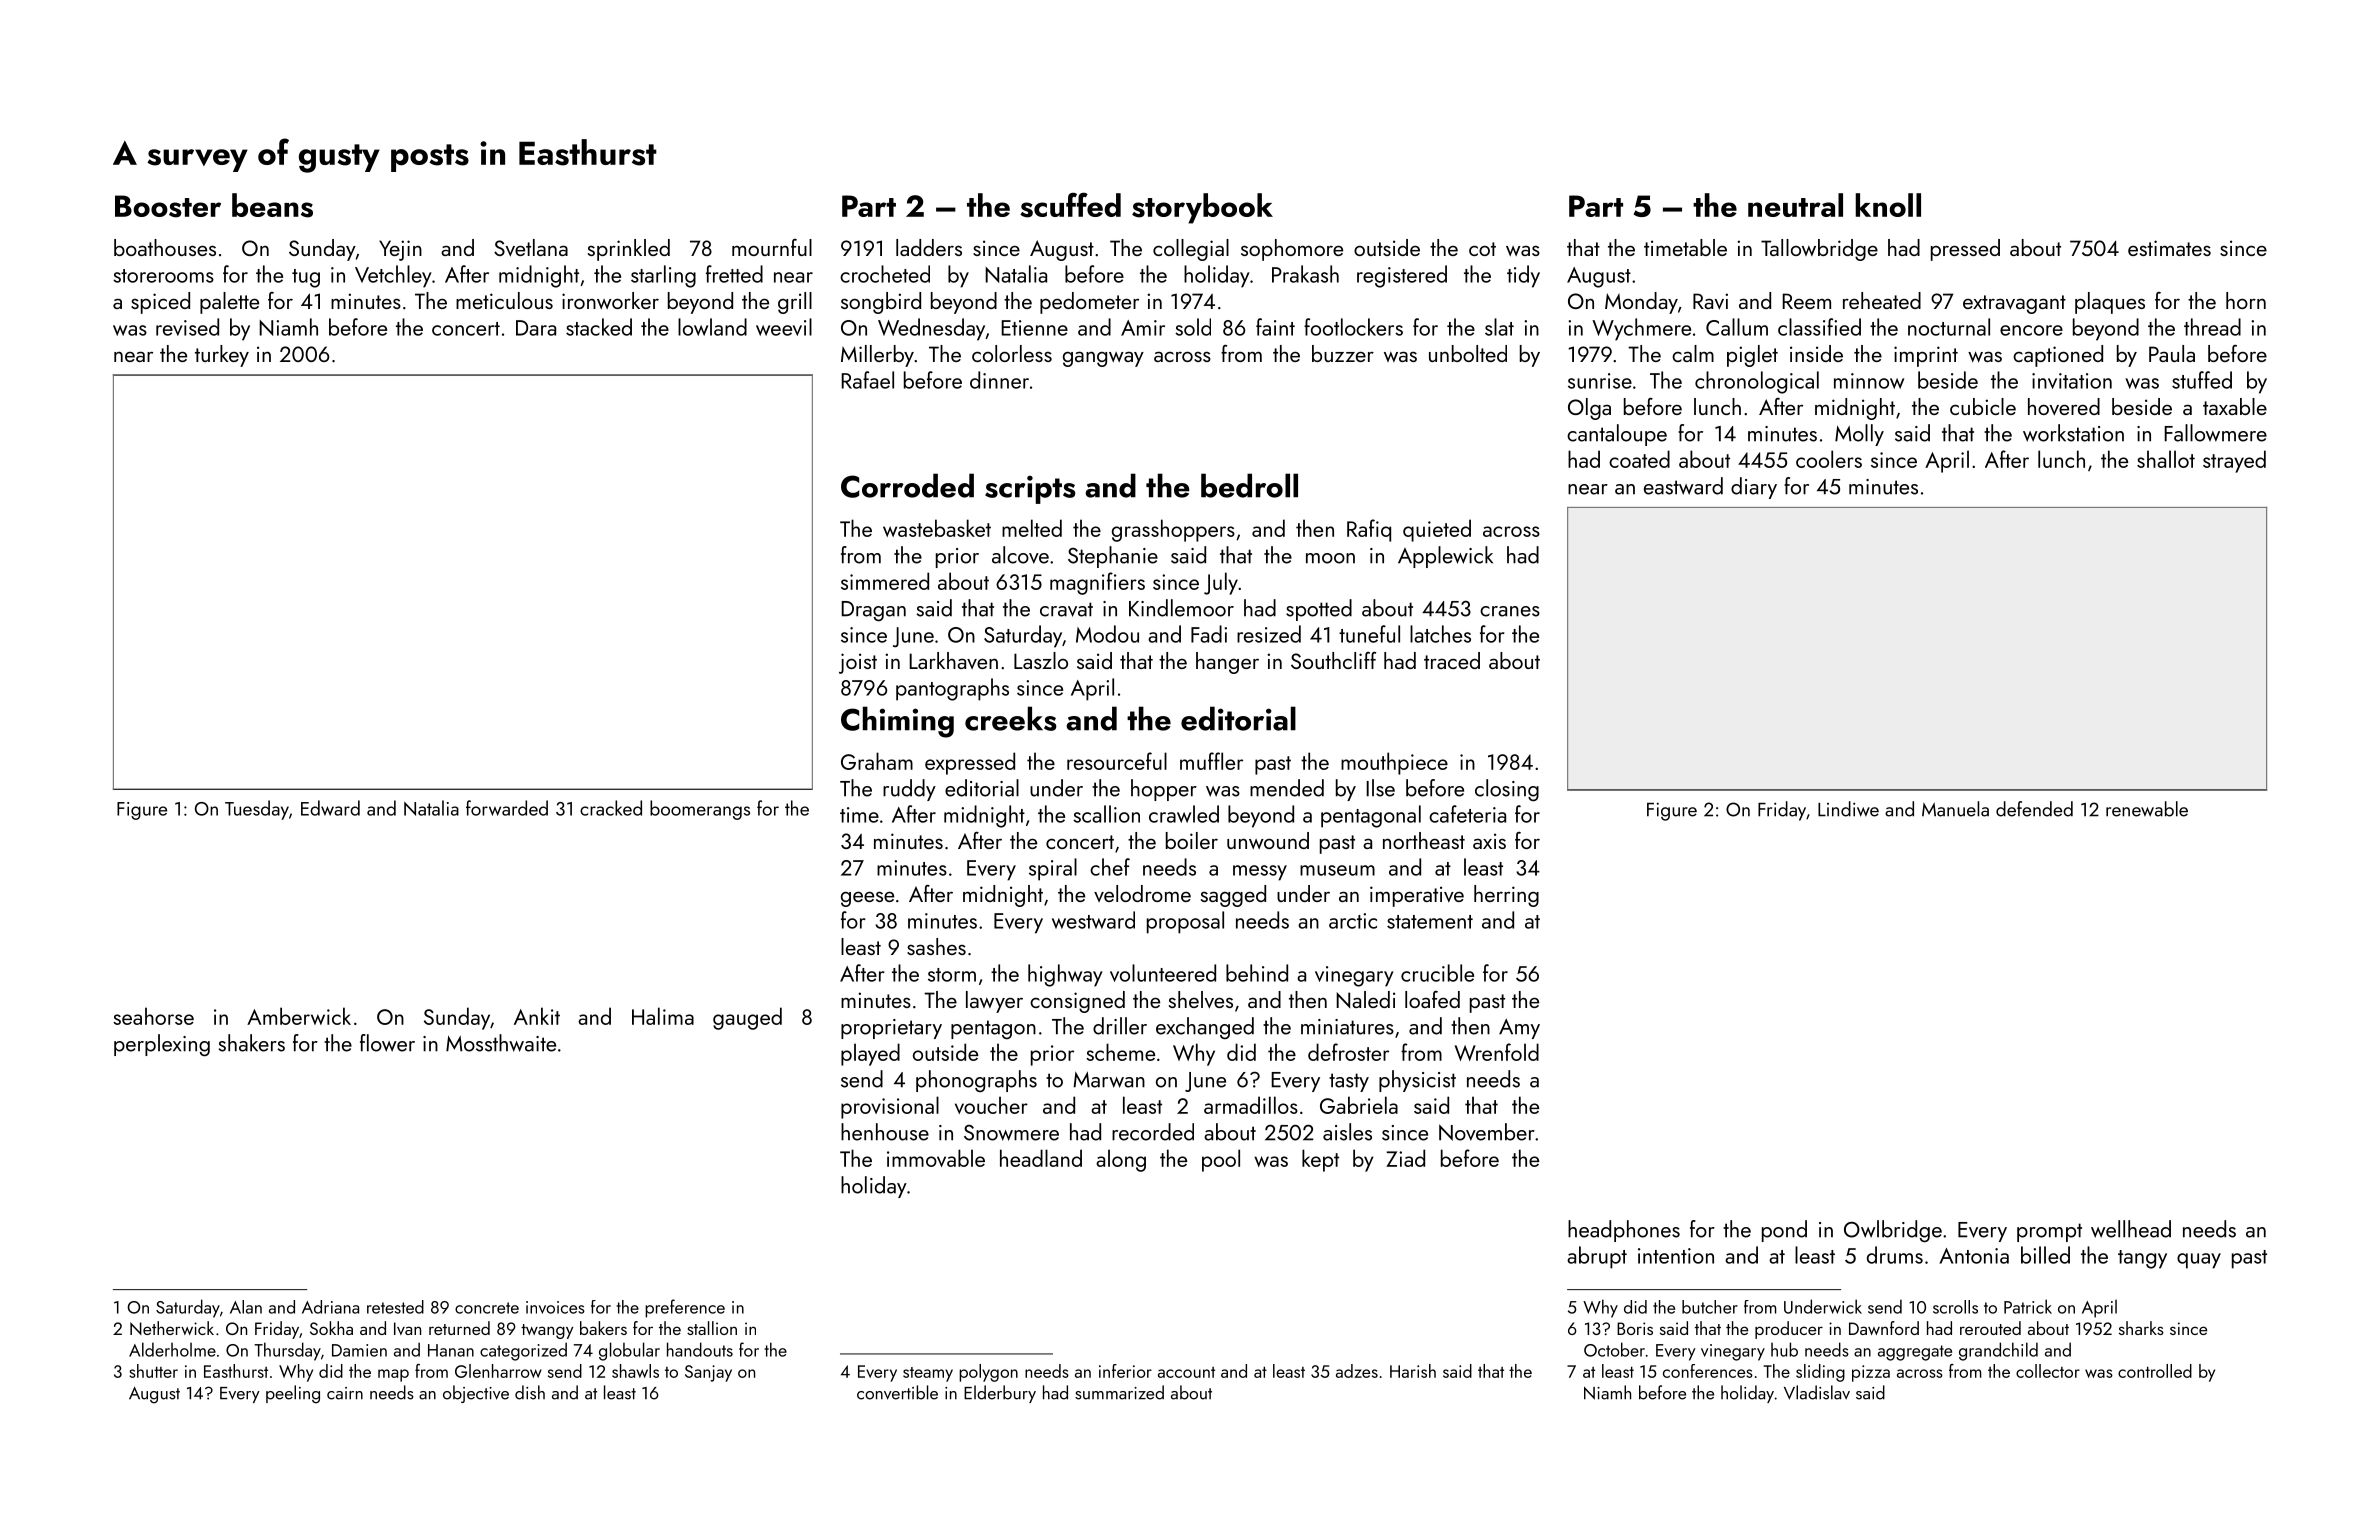 The width and height of the screenshot is (2380, 1540). Describe the element at coordinates (2147, 809) in the screenshot. I see `renewable` at that location.
